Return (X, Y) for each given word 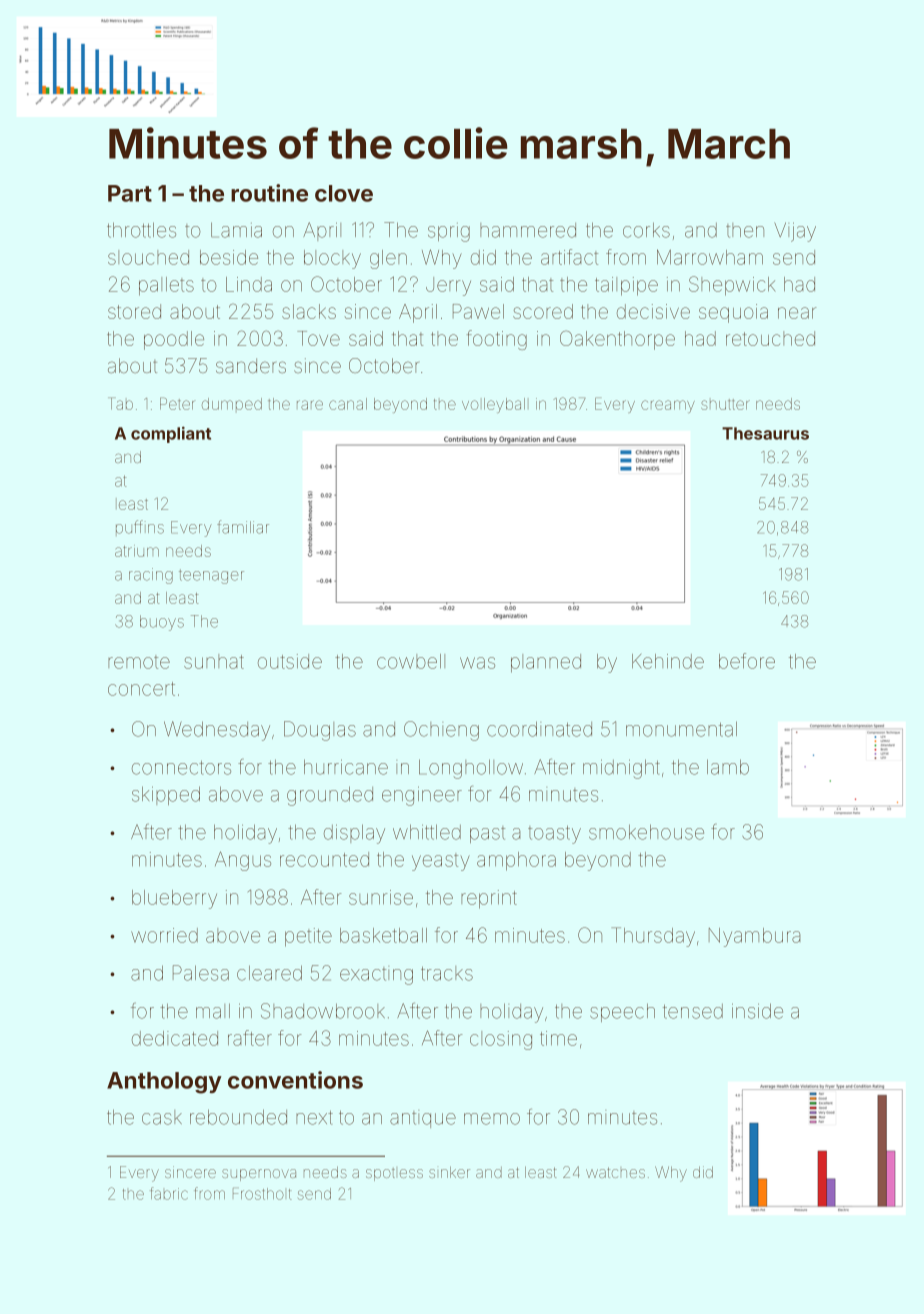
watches (615, 1172)
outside (290, 661)
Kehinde (668, 661)
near (797, 313)
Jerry (448, 286)
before (747, 661)
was (477, 663)
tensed (693, 1011)
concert (141, 689)
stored (134, 311)
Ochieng (441, 731)
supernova (259, 1175)
